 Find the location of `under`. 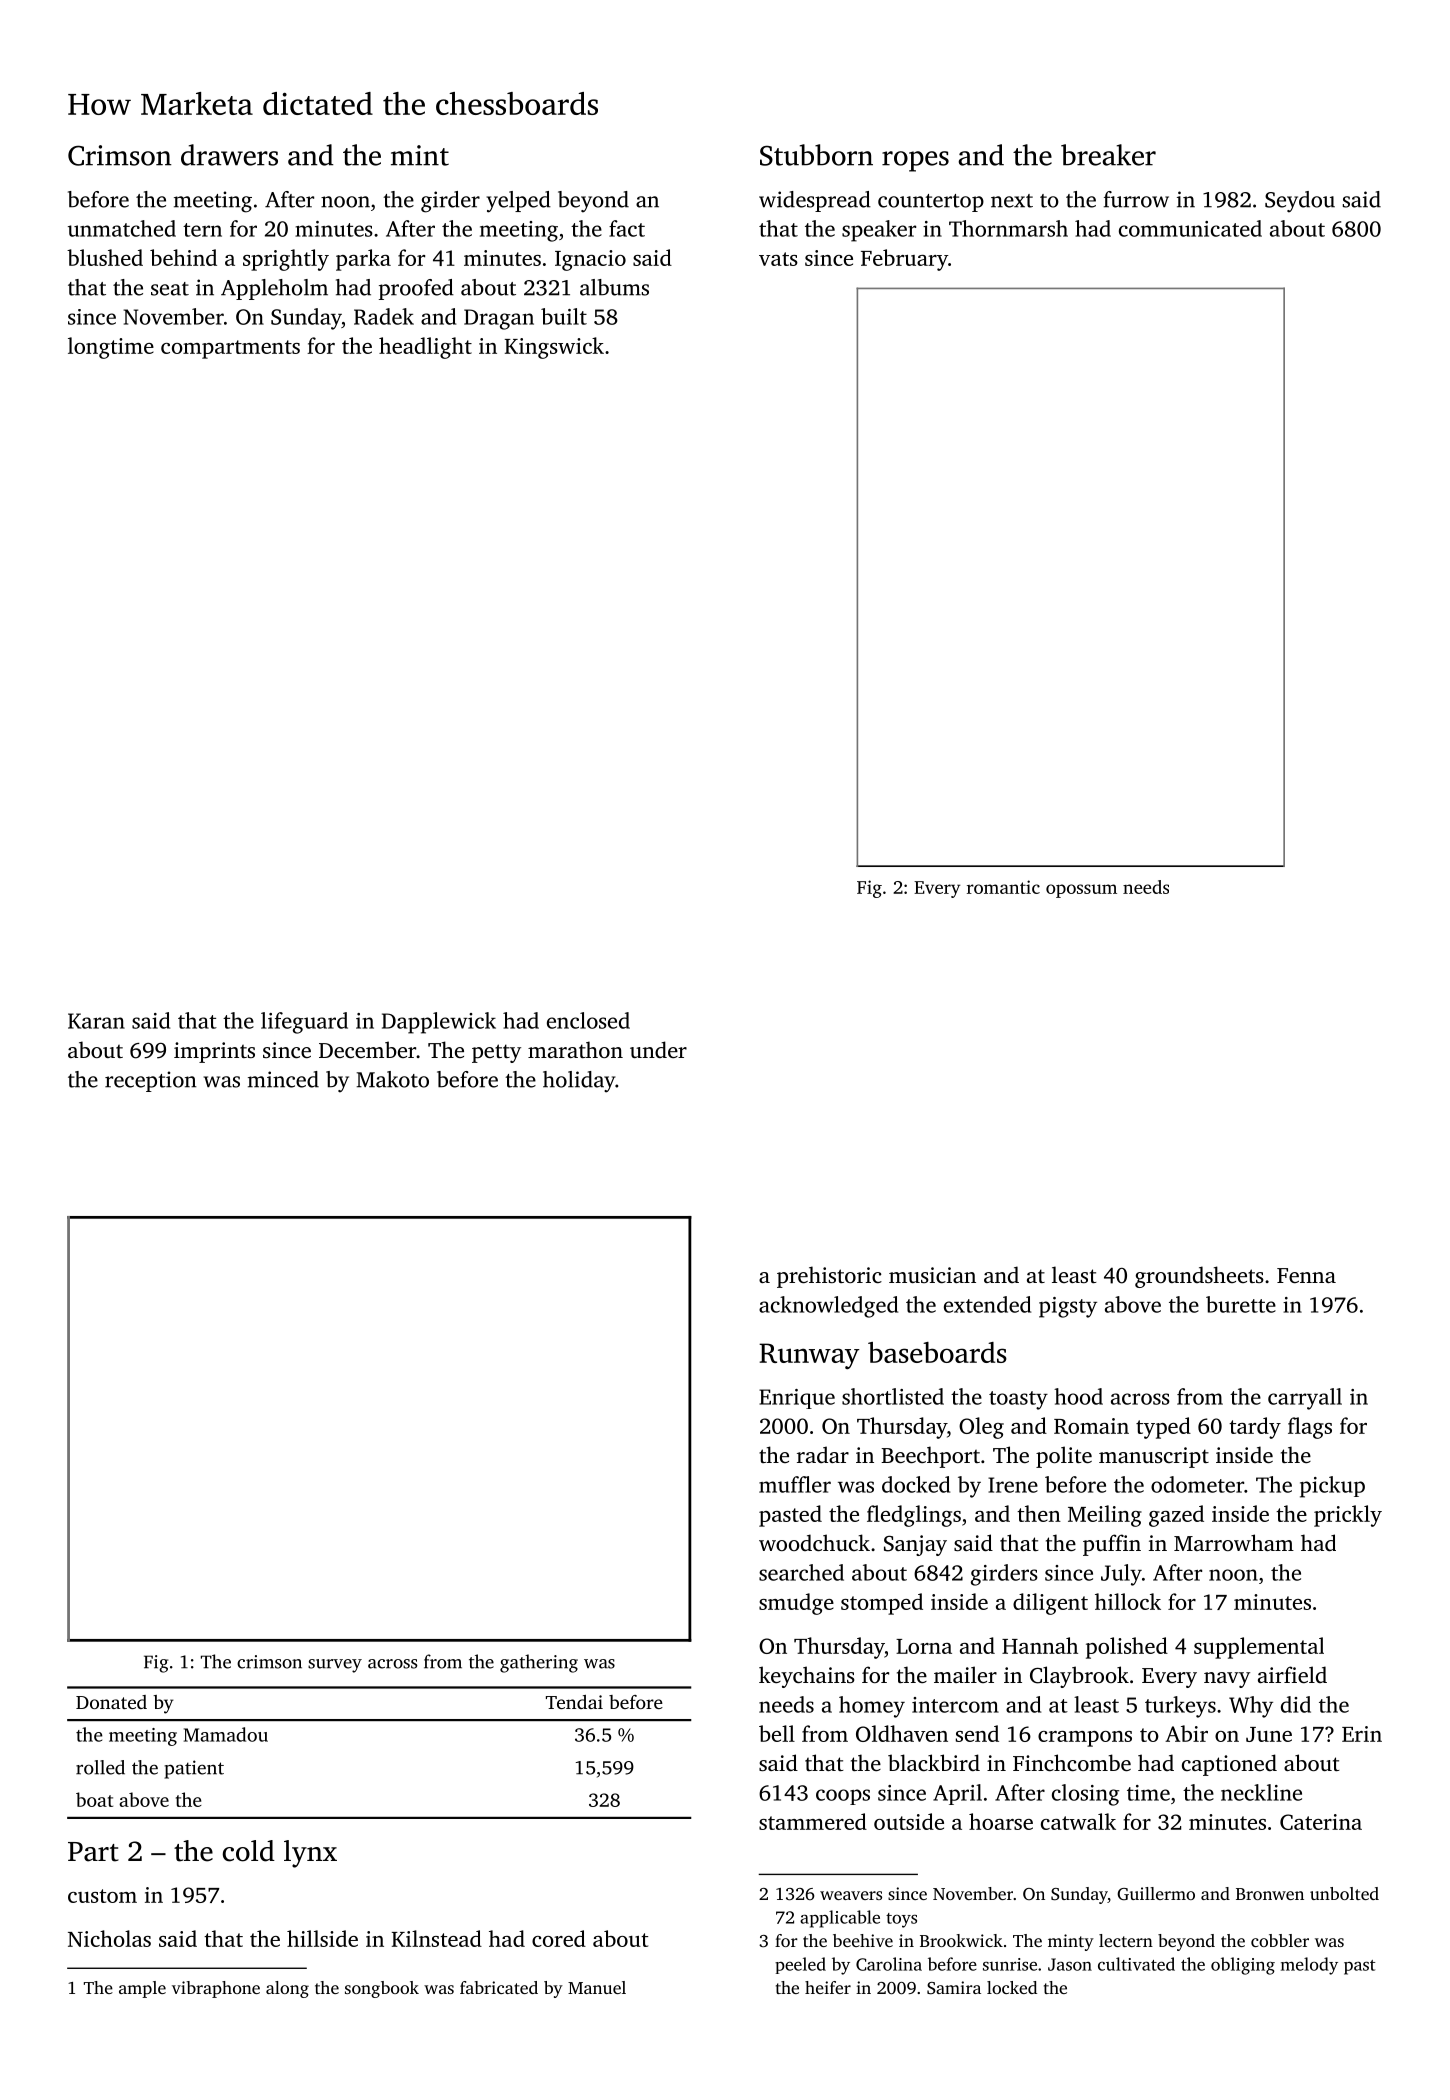

under is located at coordinates (658, 1049).
